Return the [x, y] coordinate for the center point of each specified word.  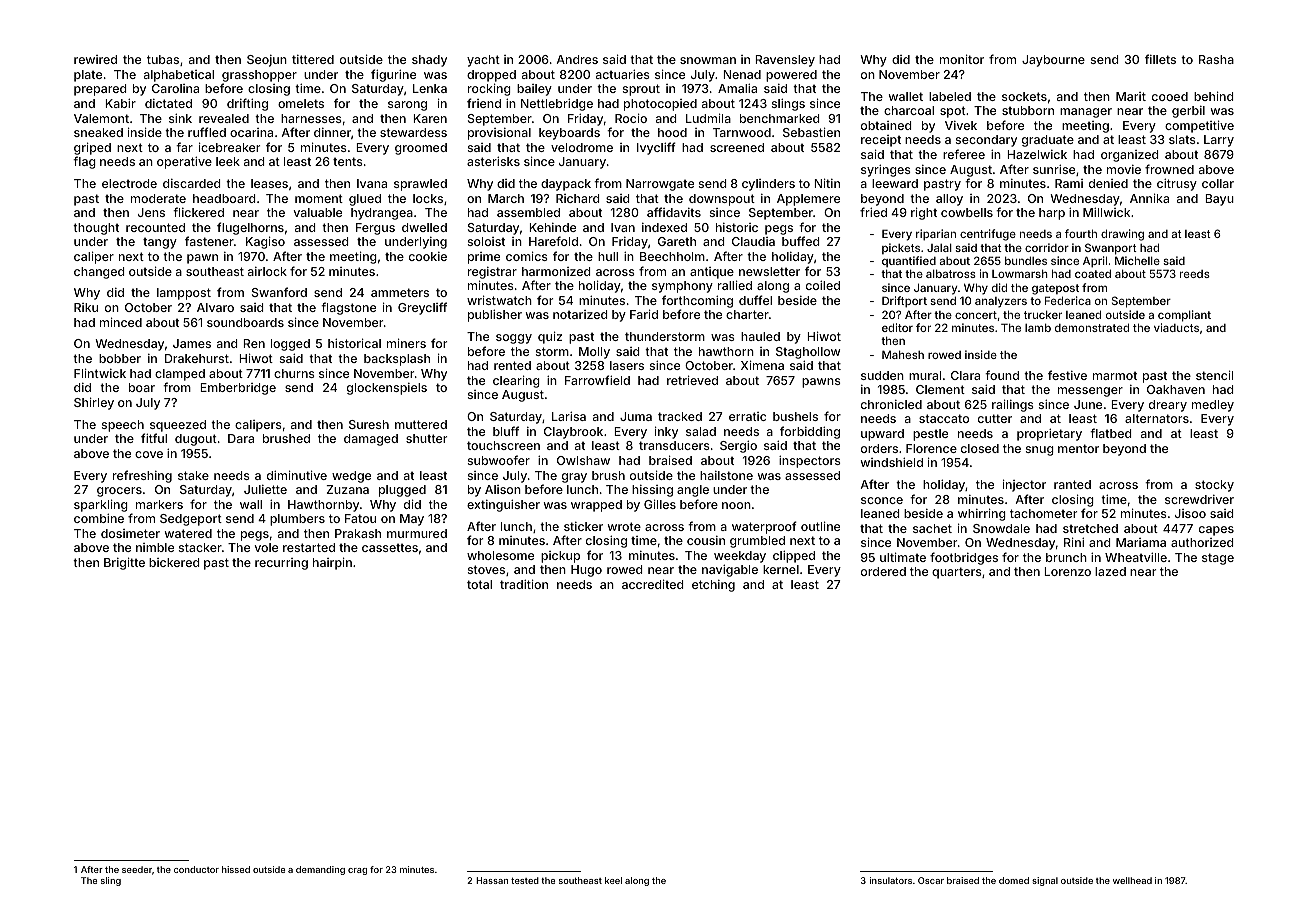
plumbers [297, 520]
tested [525, 880]
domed [1014, 880]
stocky [1214, 486]
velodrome [582, 147]
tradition [524, 584]
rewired [95, 59]
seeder [137, 869]
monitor [962, 59]
